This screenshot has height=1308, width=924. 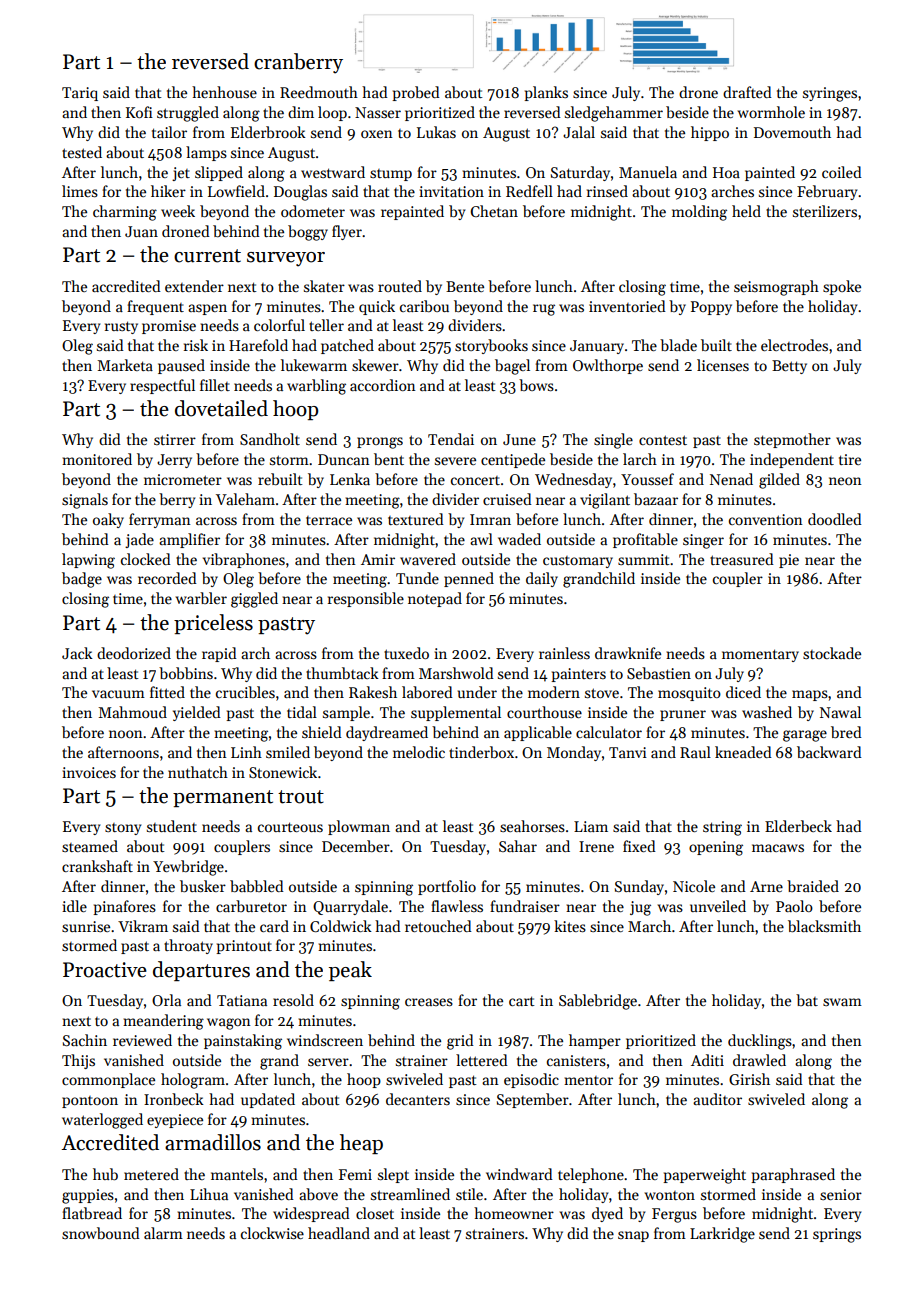 I want to click on paperweight, so click(x=704, y=1176).
